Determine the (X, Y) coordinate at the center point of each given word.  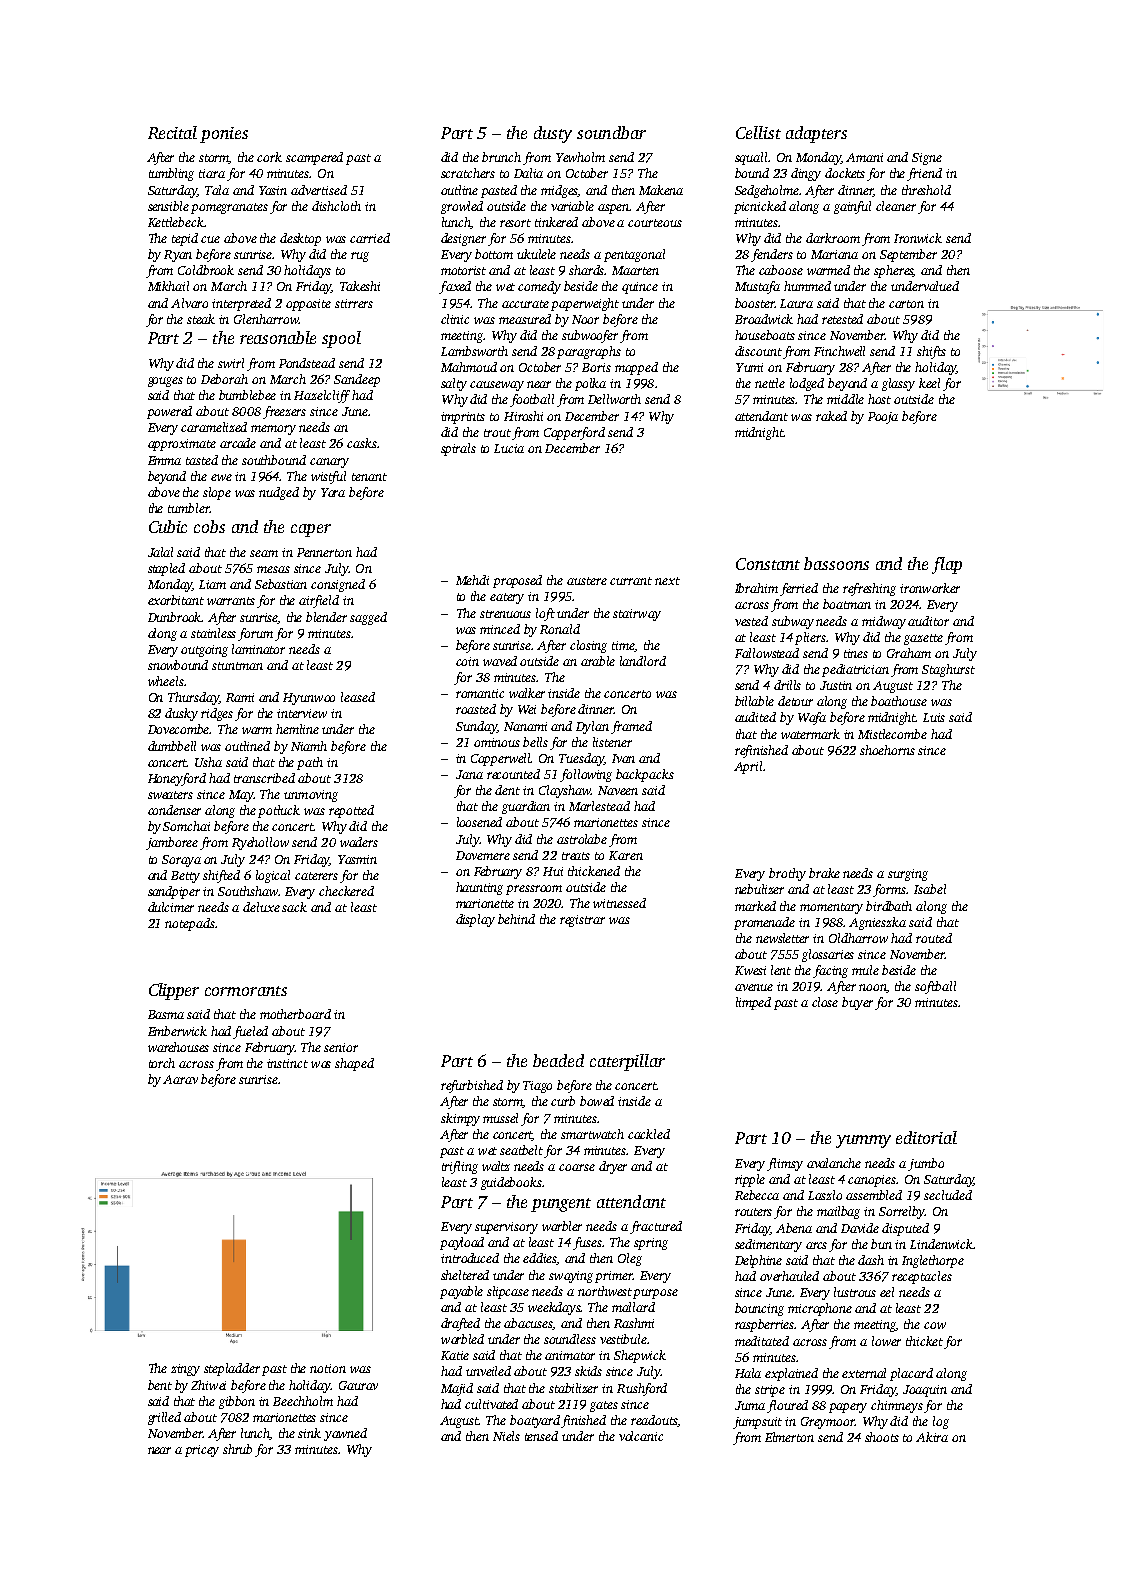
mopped (636, 368)
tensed (541, 1436)
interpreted (241, 304)
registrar (582, 921)
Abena (794, 1228)
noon (873, 988)
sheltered (465, 1275)
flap (947, 565)
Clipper (174, 991)
